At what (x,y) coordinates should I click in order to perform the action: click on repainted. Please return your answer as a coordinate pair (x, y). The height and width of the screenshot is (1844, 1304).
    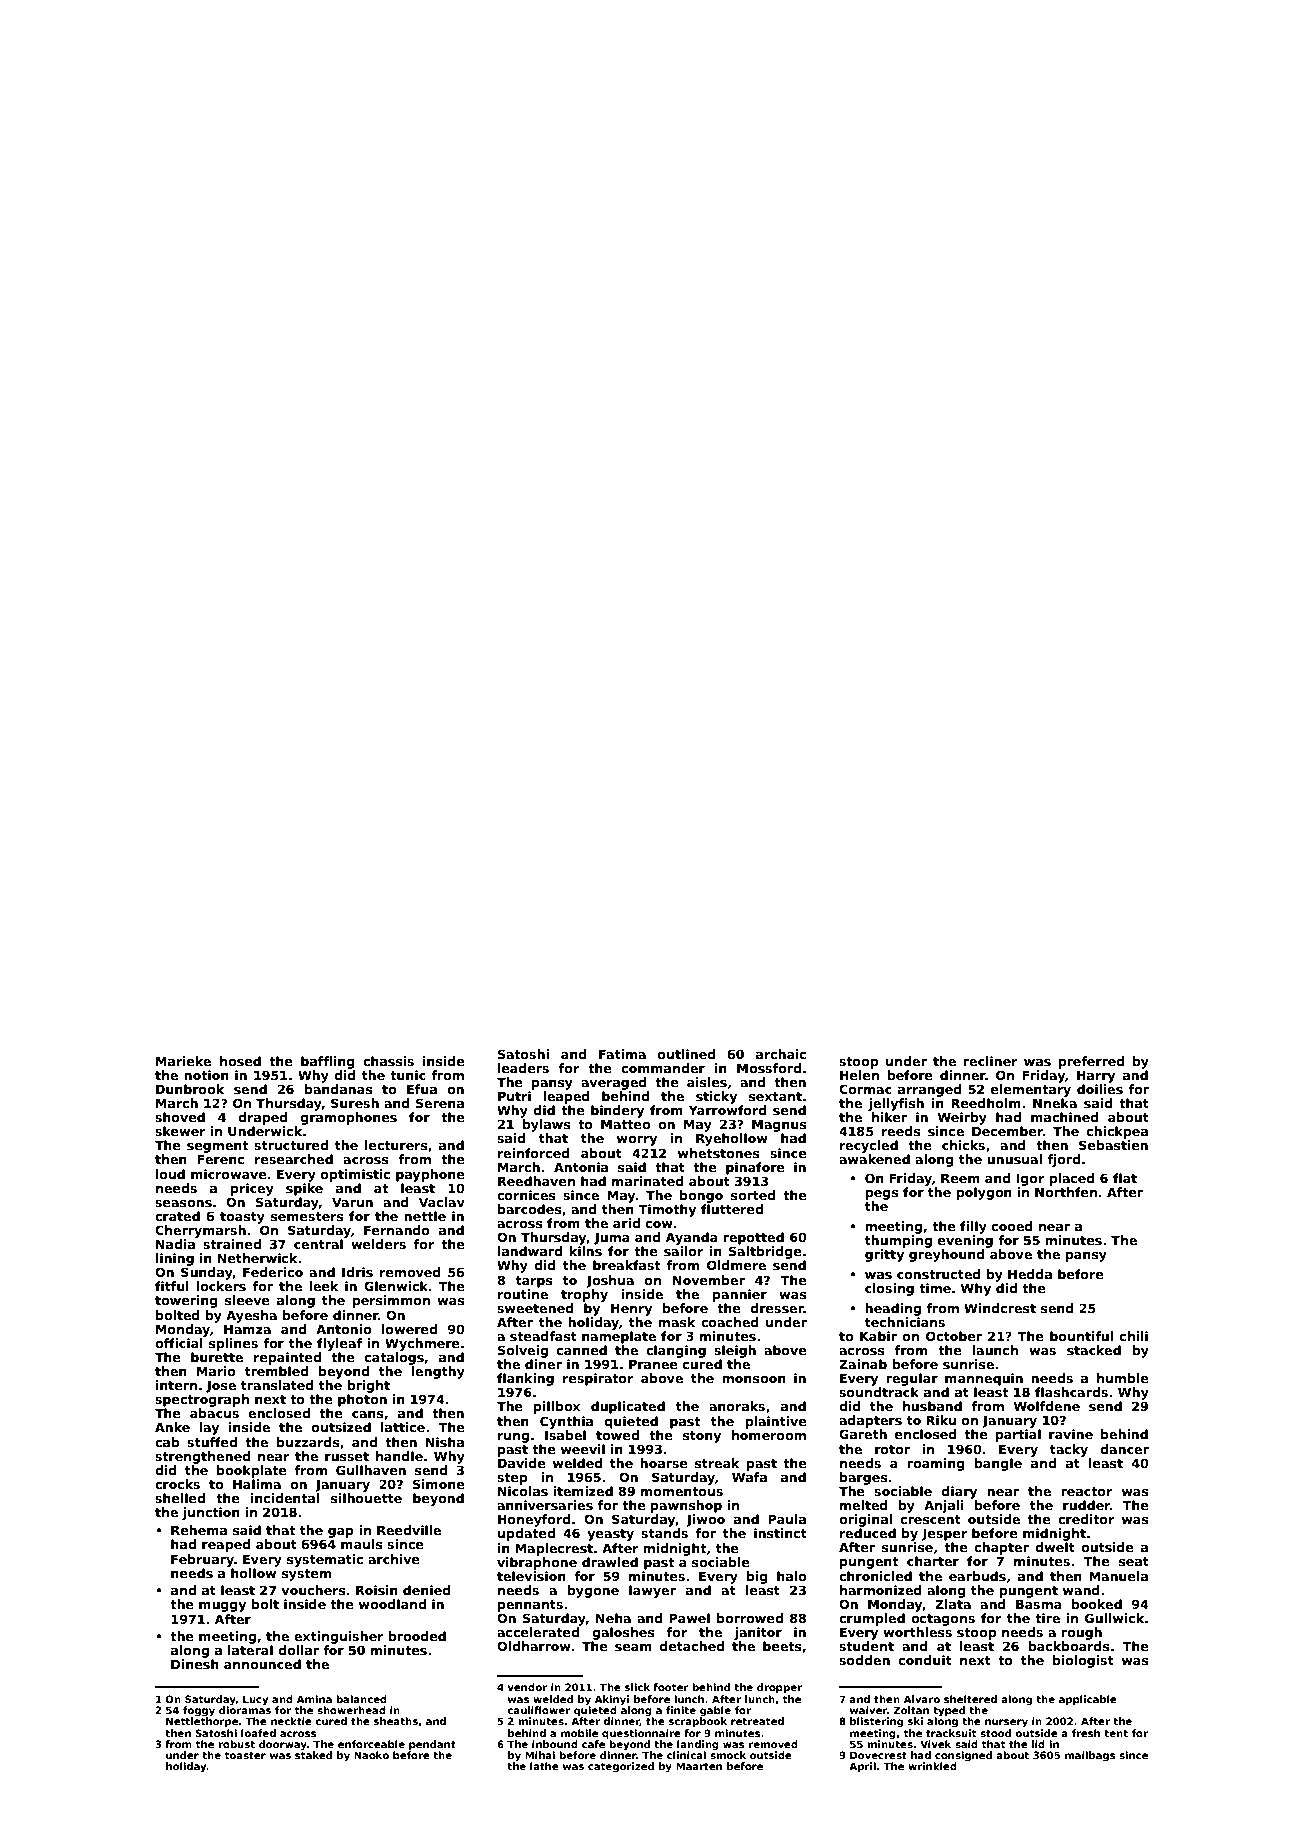
    Looking at the image, I should click on (287, 1358).
